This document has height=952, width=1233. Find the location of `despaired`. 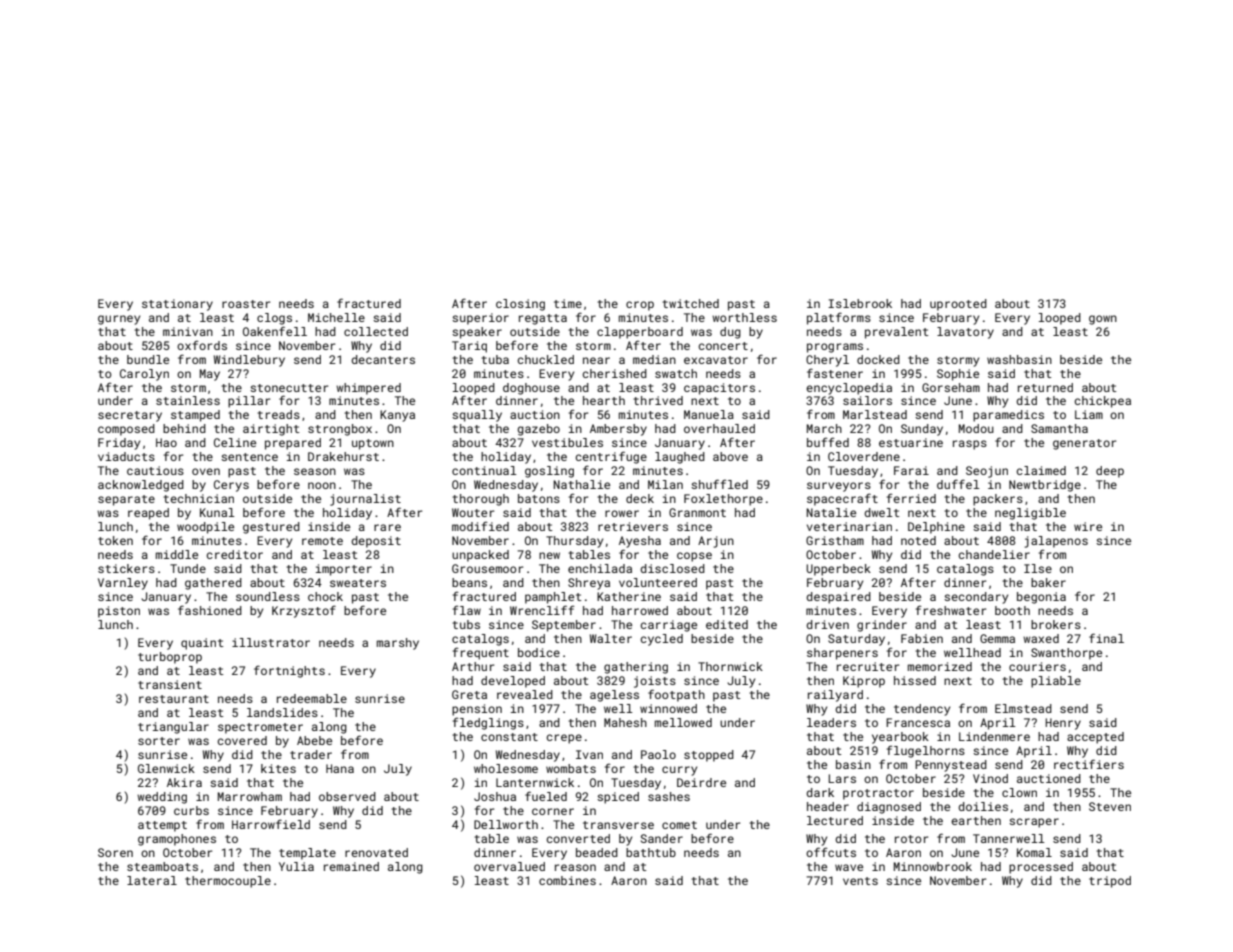

despaired is located at coordinates (838, 598).
